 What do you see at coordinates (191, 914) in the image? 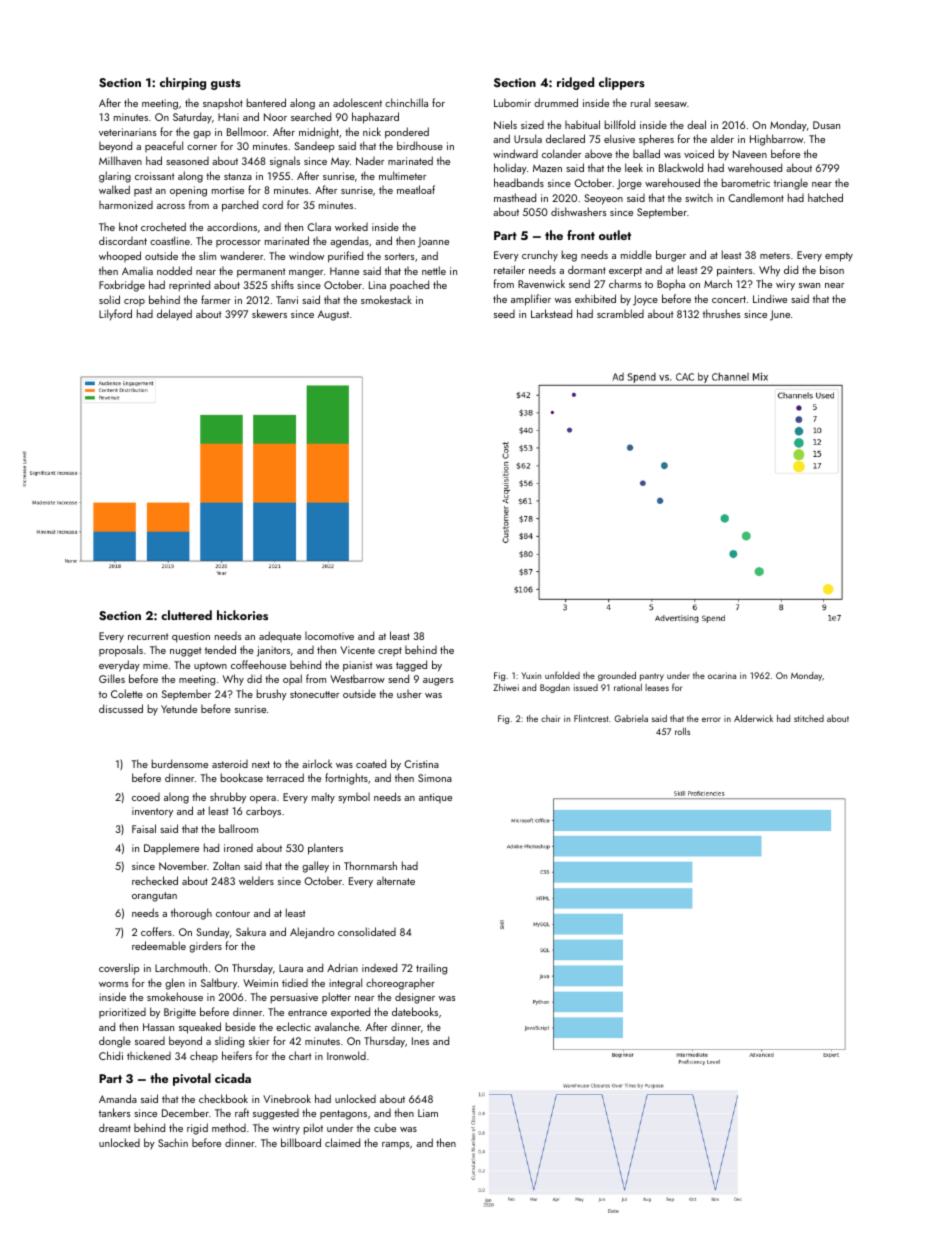
I see `thorough` at bounding box center [191, 914].
